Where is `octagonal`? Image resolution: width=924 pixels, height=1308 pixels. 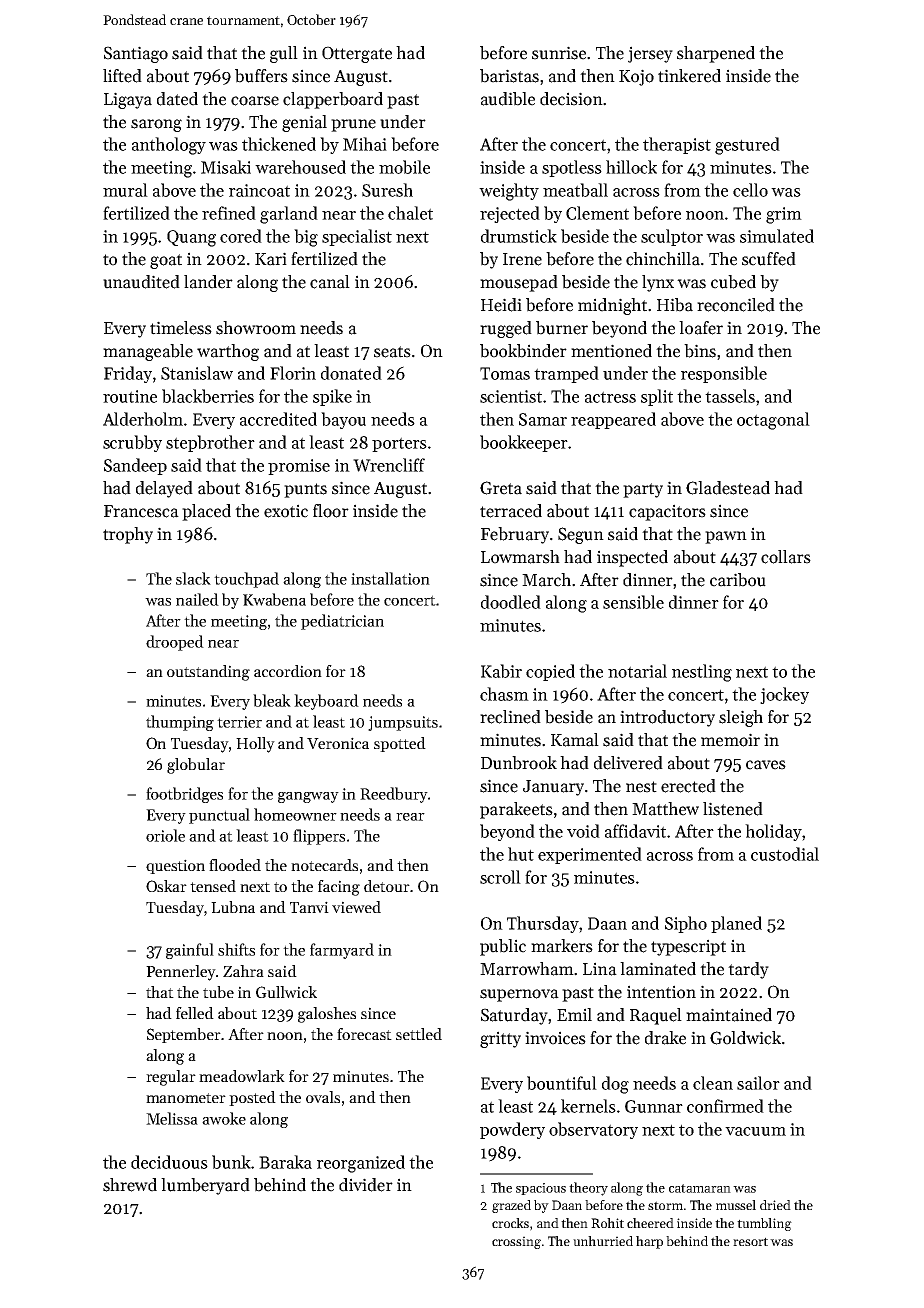
octagonal is located at coordinates (773, 421).
